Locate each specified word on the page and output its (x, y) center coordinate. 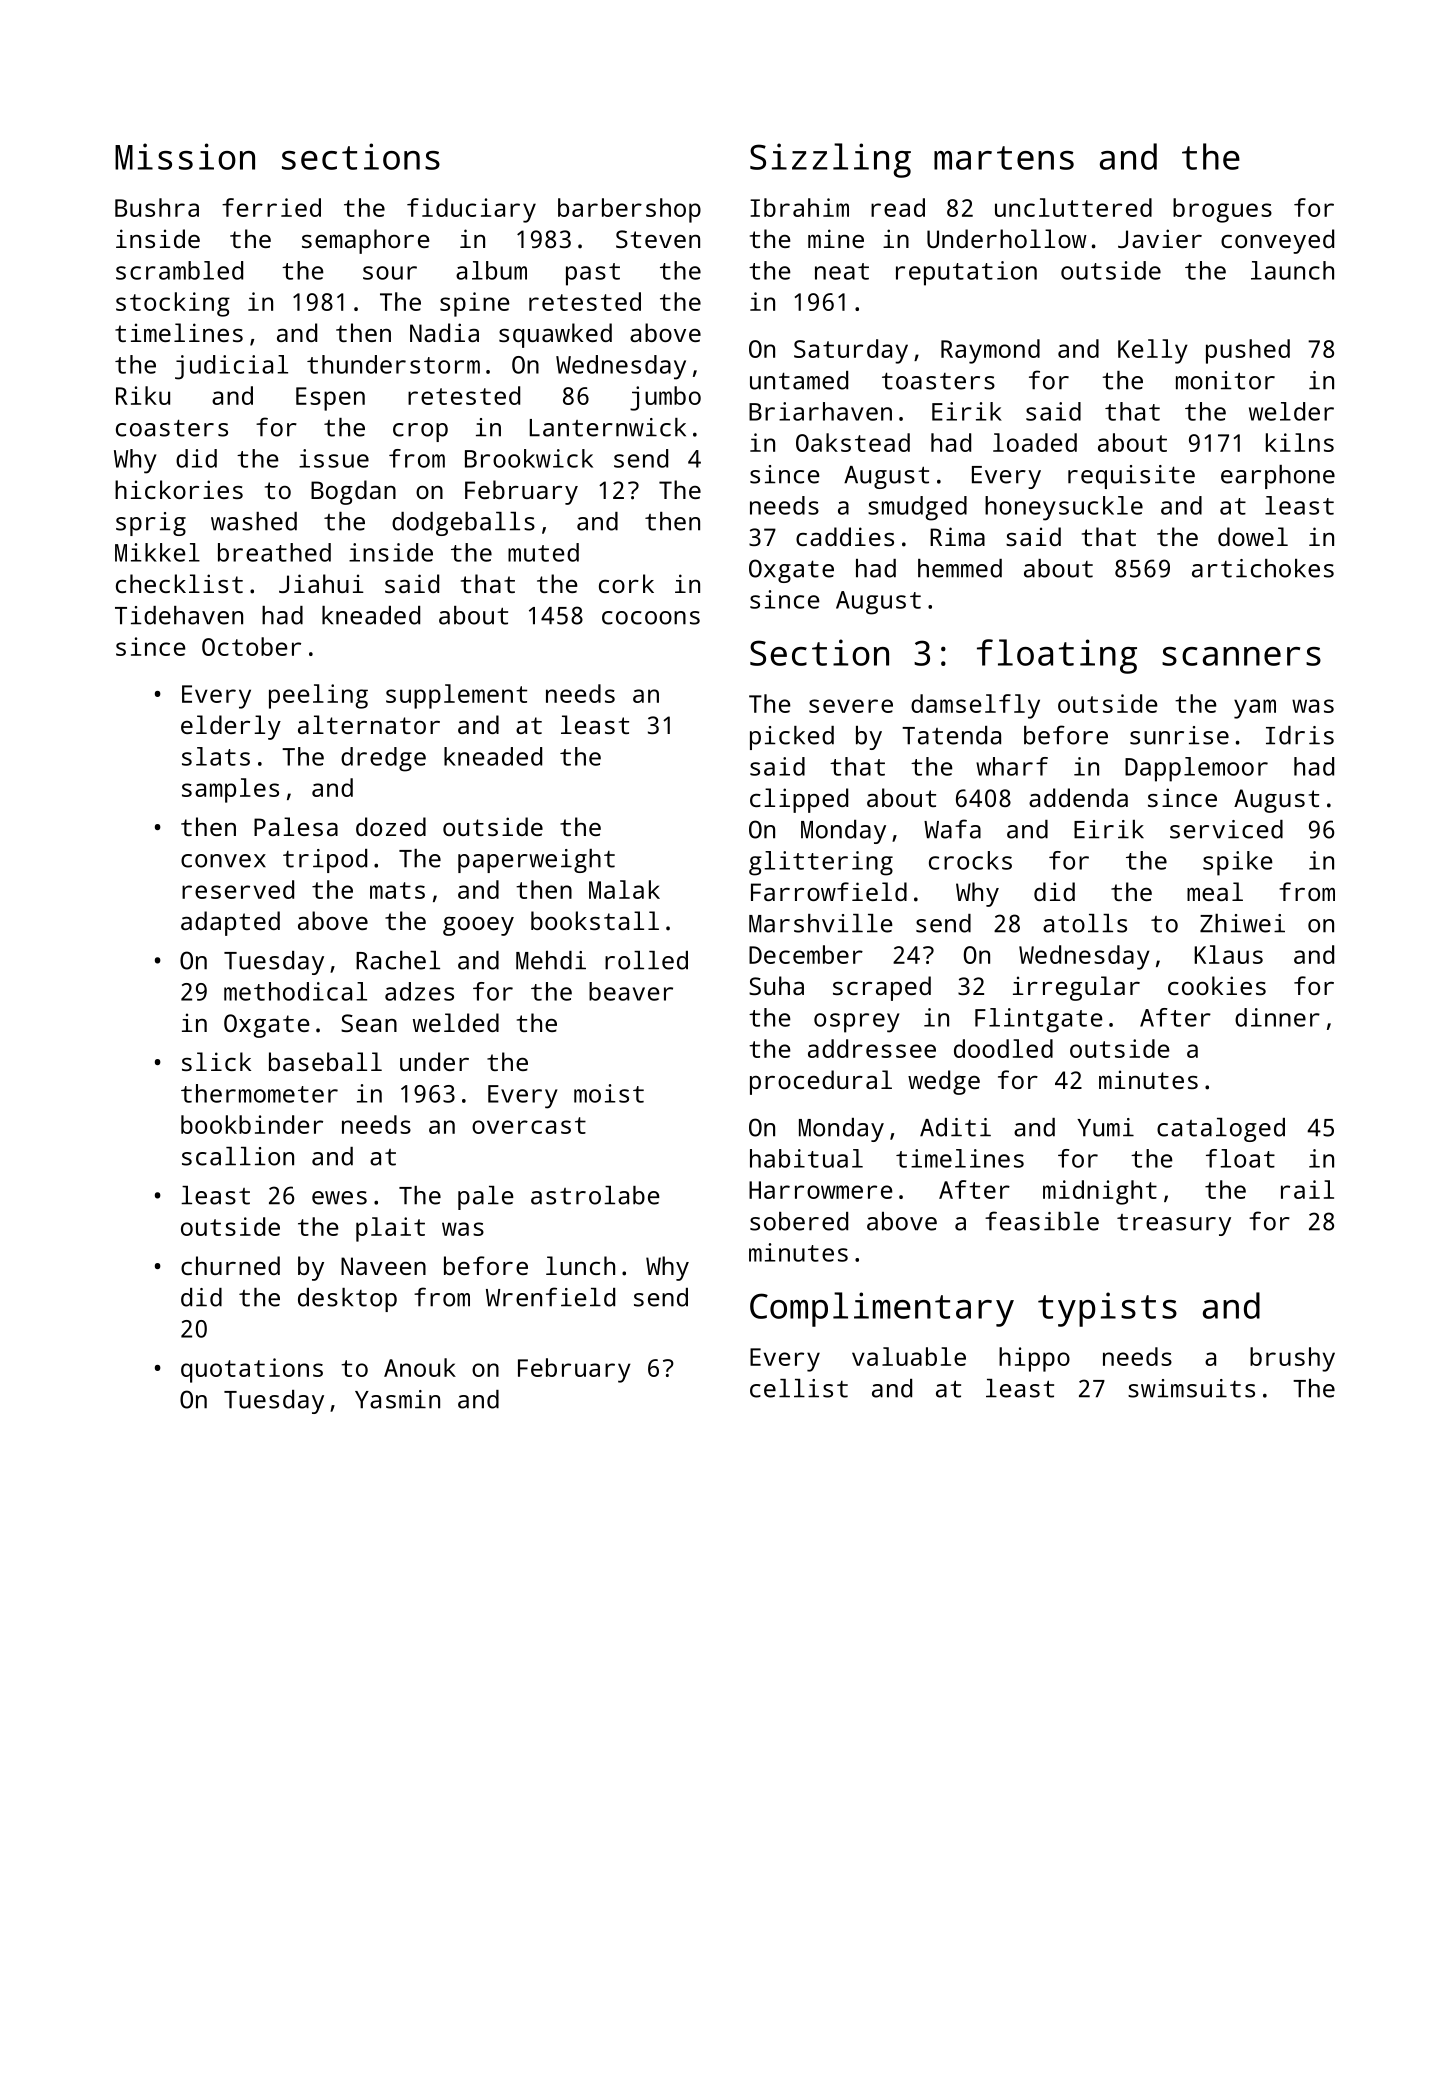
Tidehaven (179, 615)
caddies (845, 536)
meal (1215, 891)
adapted (230, 923)
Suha (776, 985)
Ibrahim (799, 207)
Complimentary (882, 1309)
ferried (271, 207)
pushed (1248, 351)
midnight (1100, 1192)
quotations (252, 1370)
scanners (1241, 656)
